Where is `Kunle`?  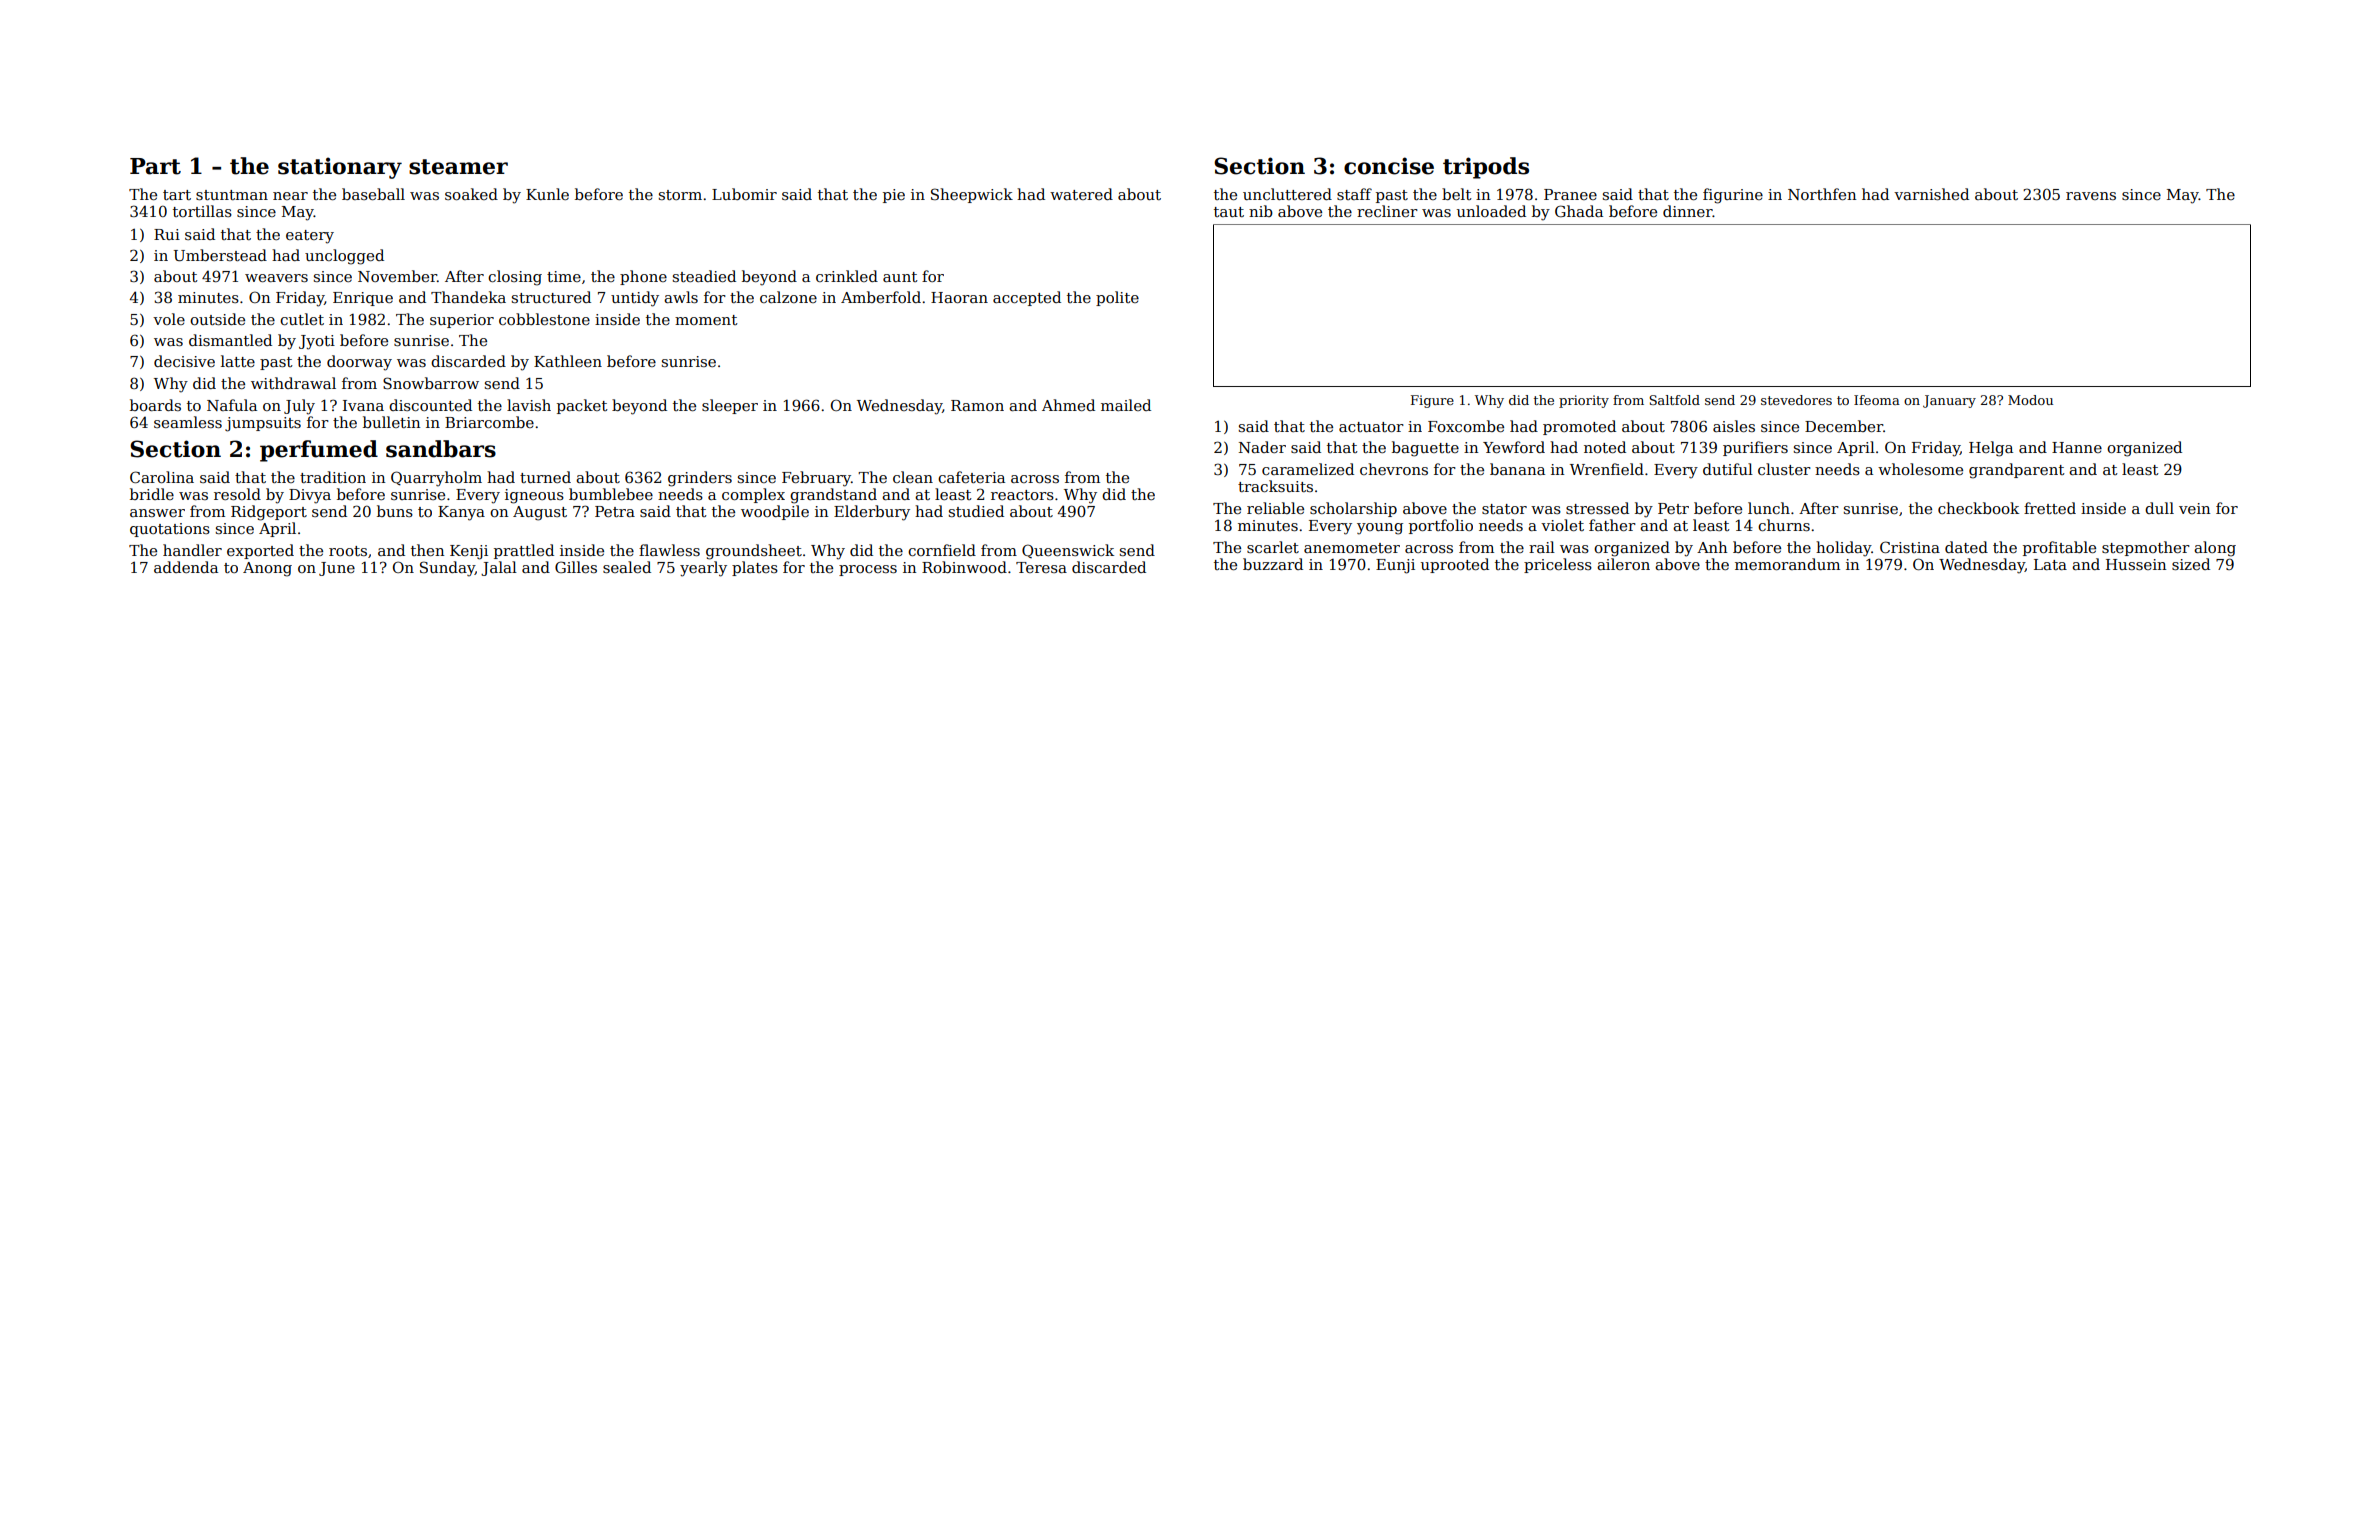
Kunle is located at coordinates (547, 194).
